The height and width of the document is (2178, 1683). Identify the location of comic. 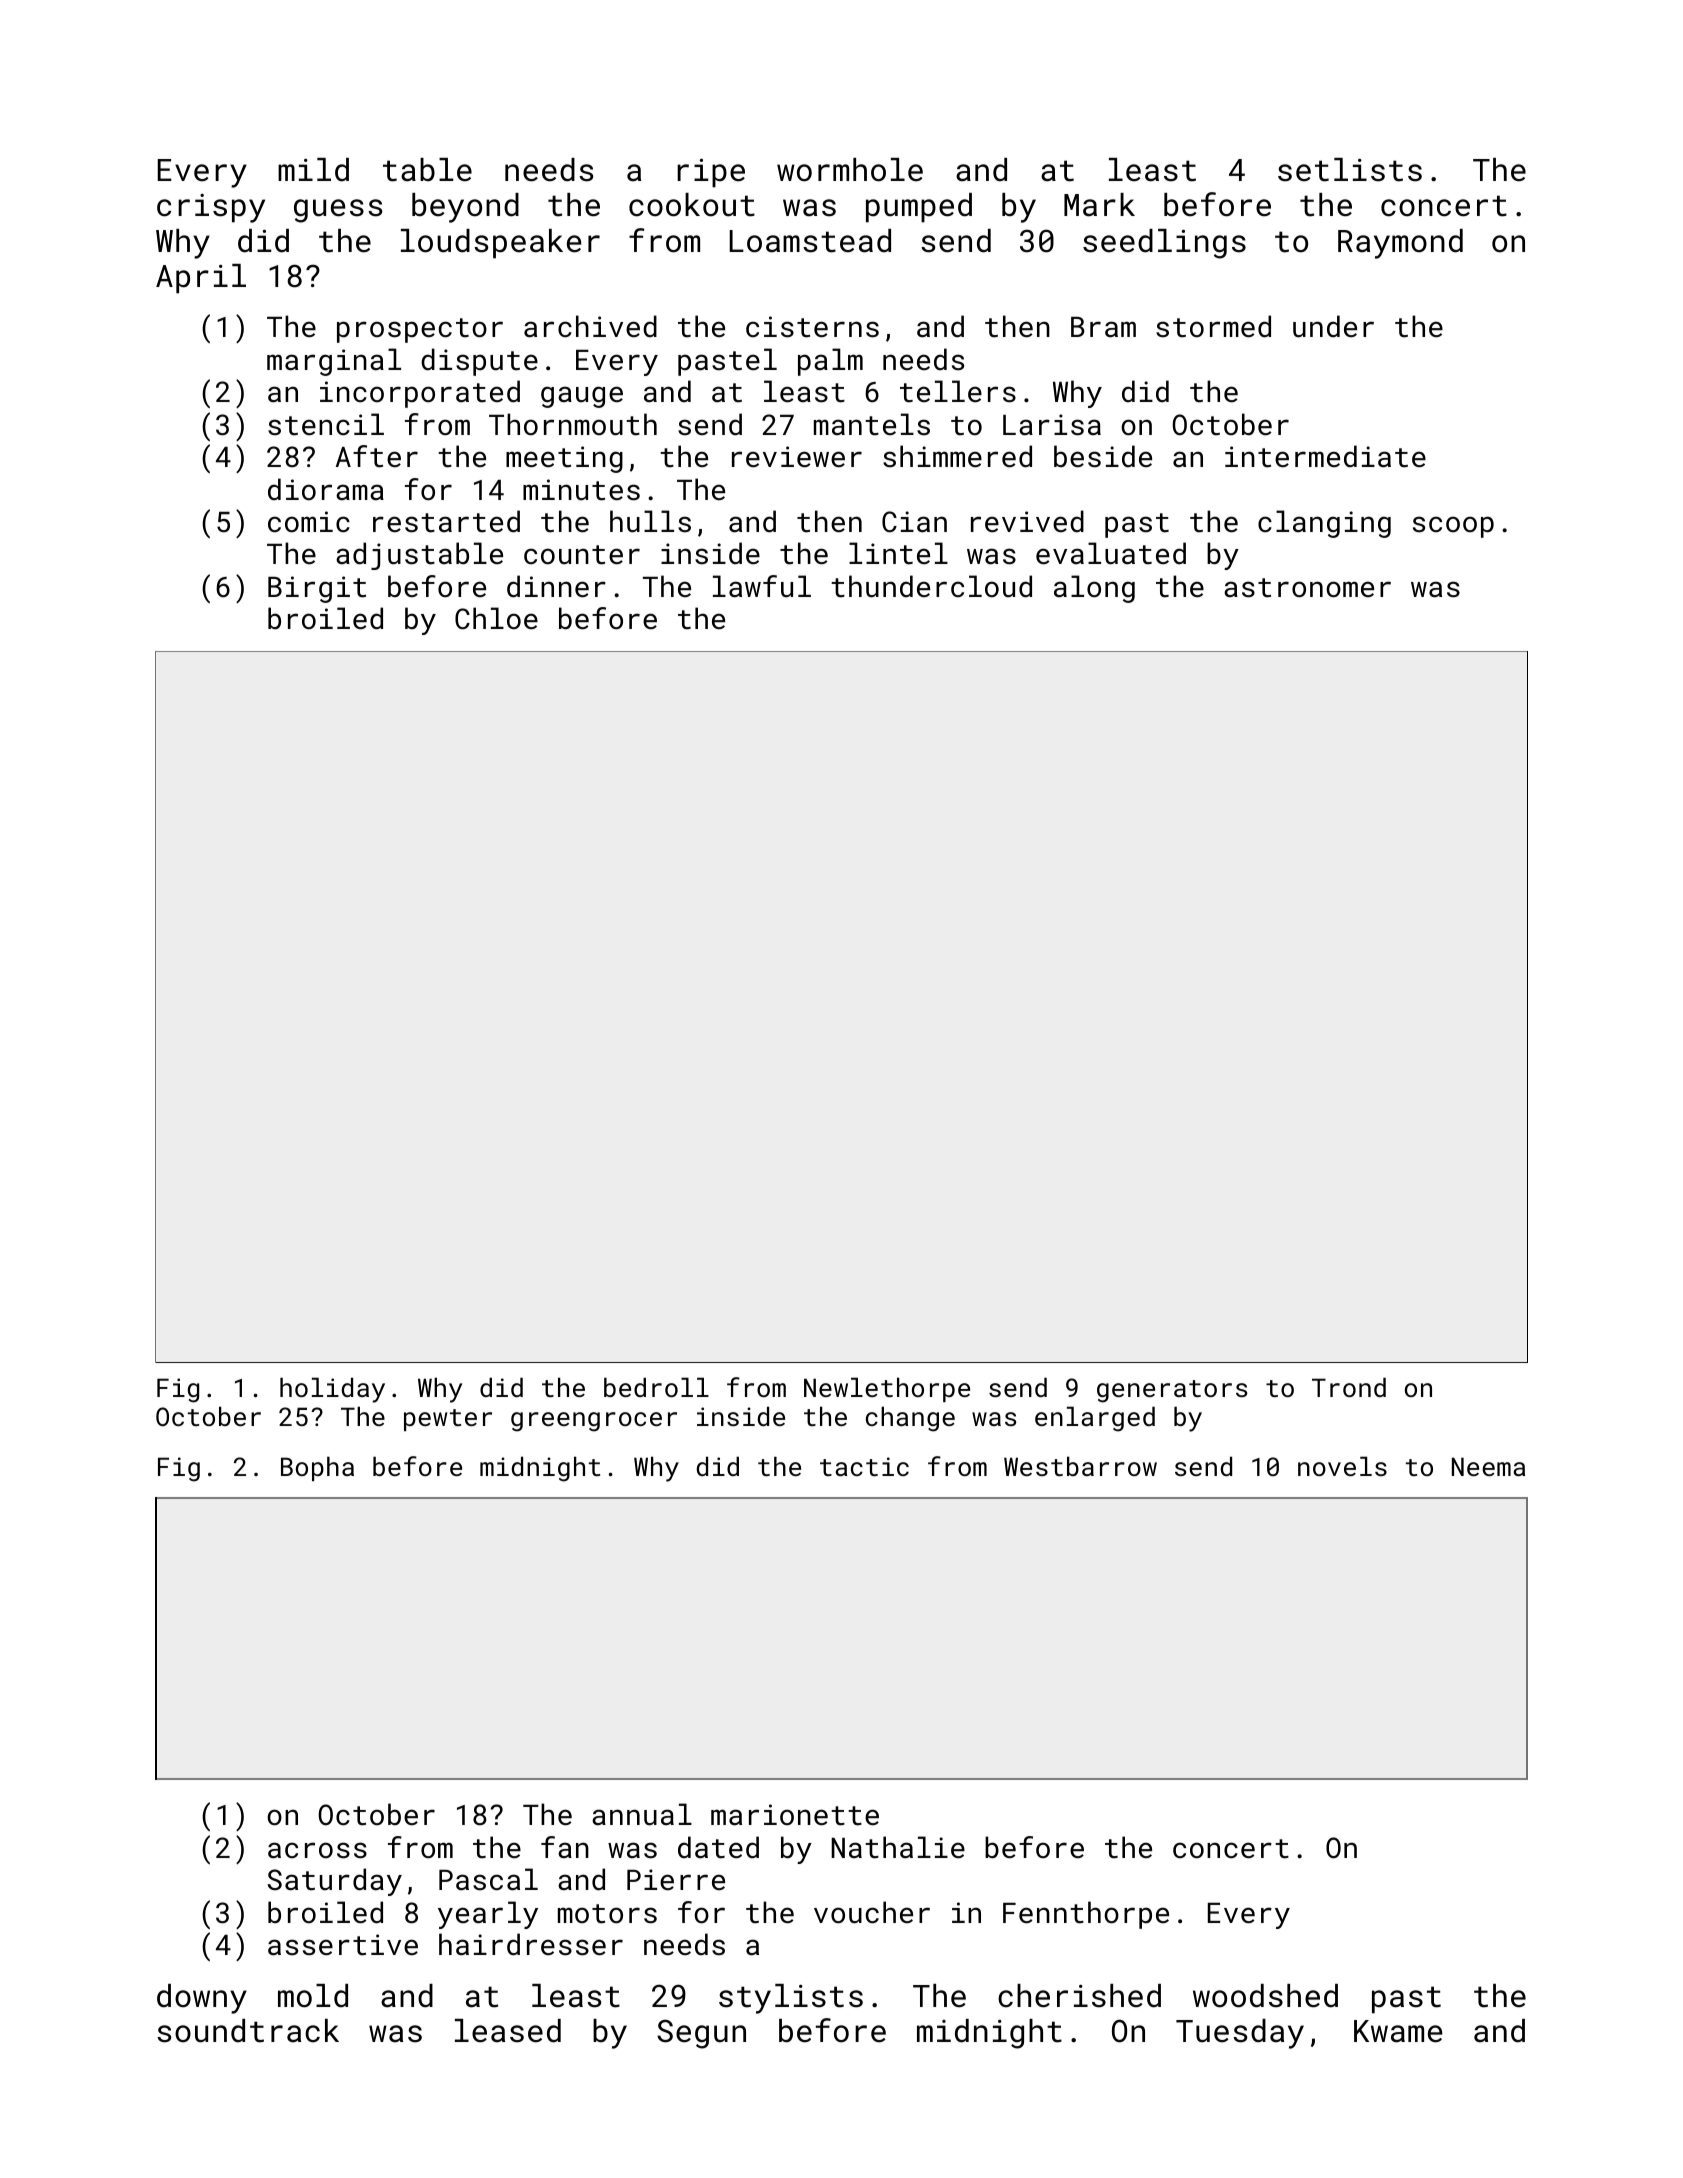
(309, 522).
